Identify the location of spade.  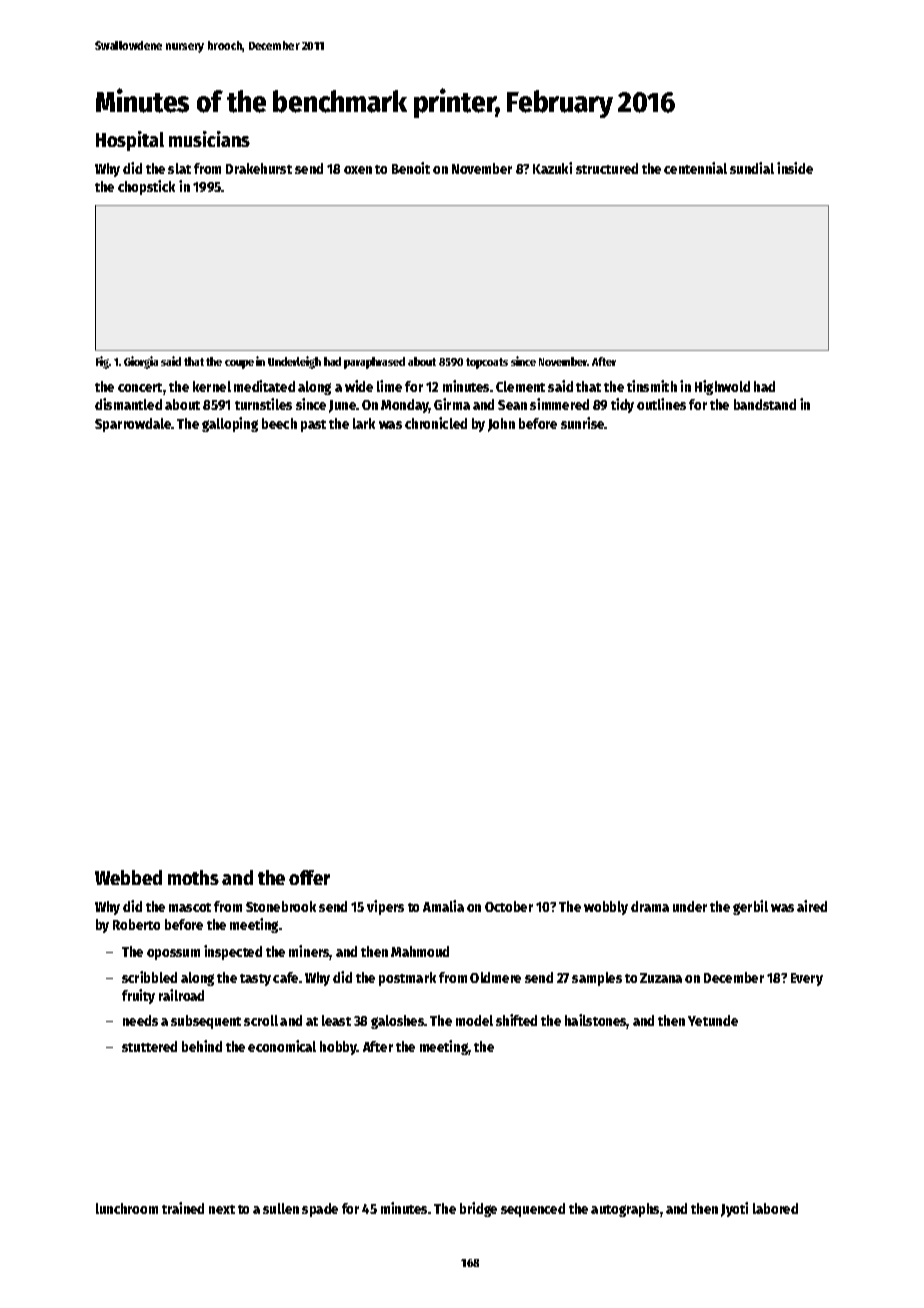
(320, 1210).
